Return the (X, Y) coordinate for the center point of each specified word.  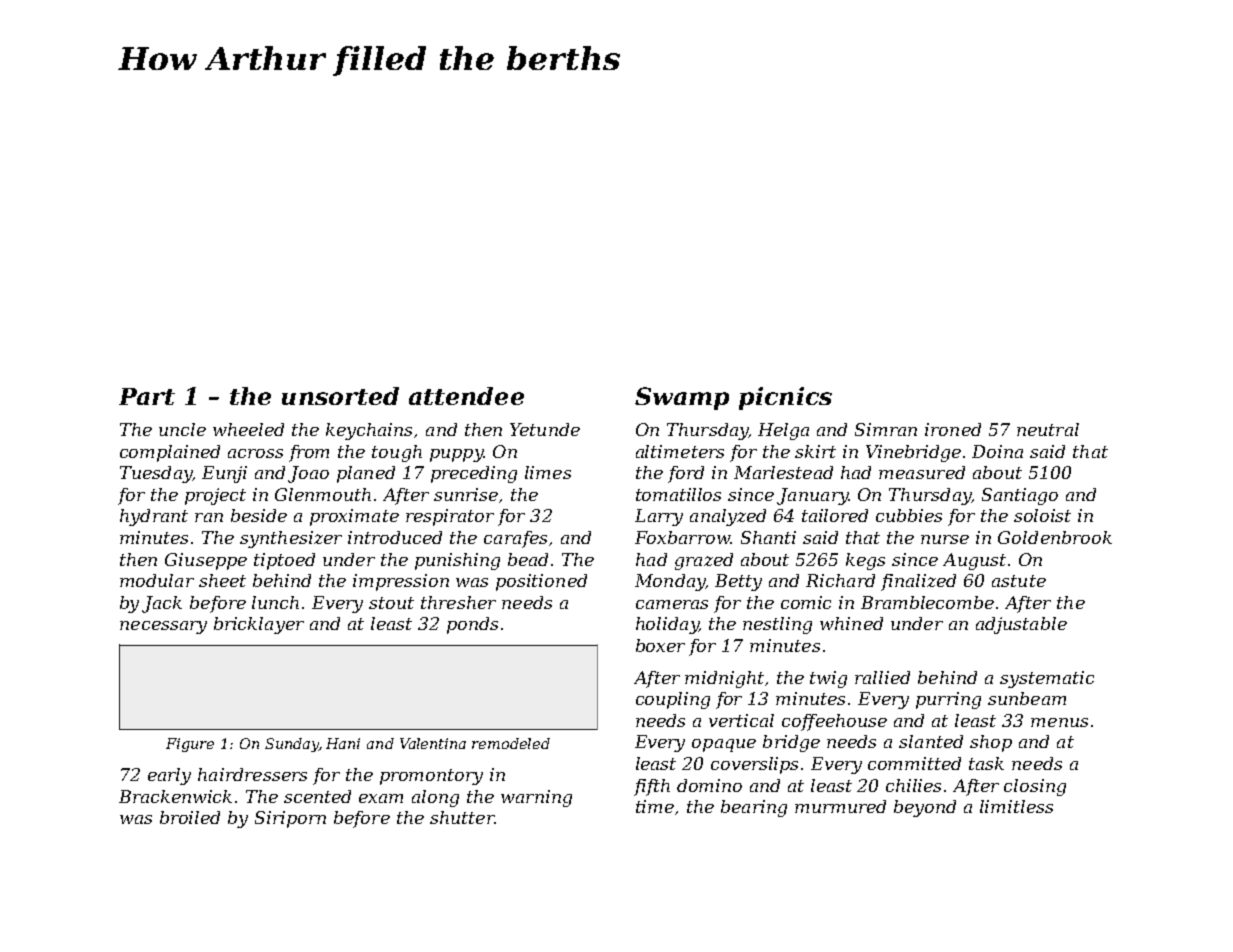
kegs (865, 561)
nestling (777, 625)
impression (401, 582)
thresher (458, 602)
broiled (190, 817)
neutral (1048, 429)
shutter (462, 817)
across (255, 453)
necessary (163, 627)
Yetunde (545, 429)
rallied (882, 677)
